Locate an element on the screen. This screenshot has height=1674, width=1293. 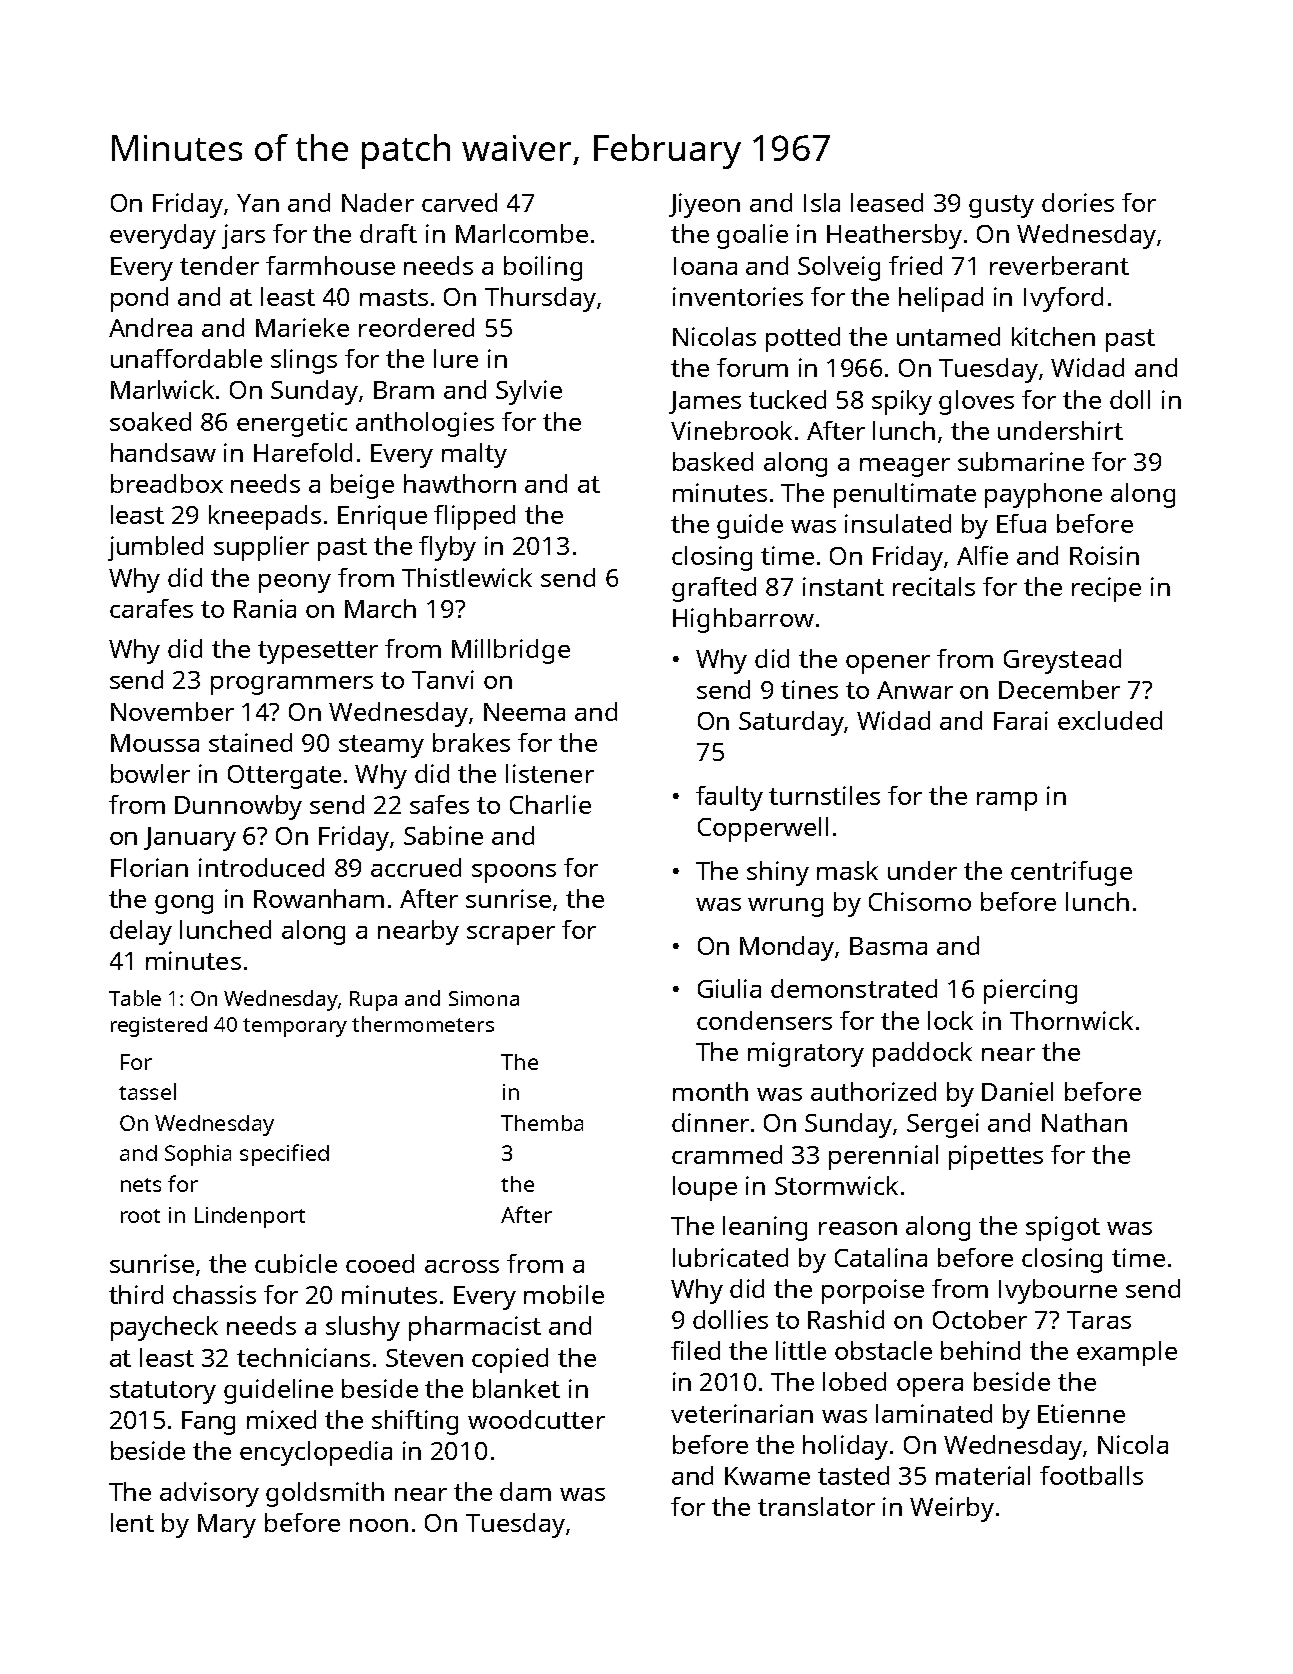
footballs is located at coordinates (1091, 1475).
